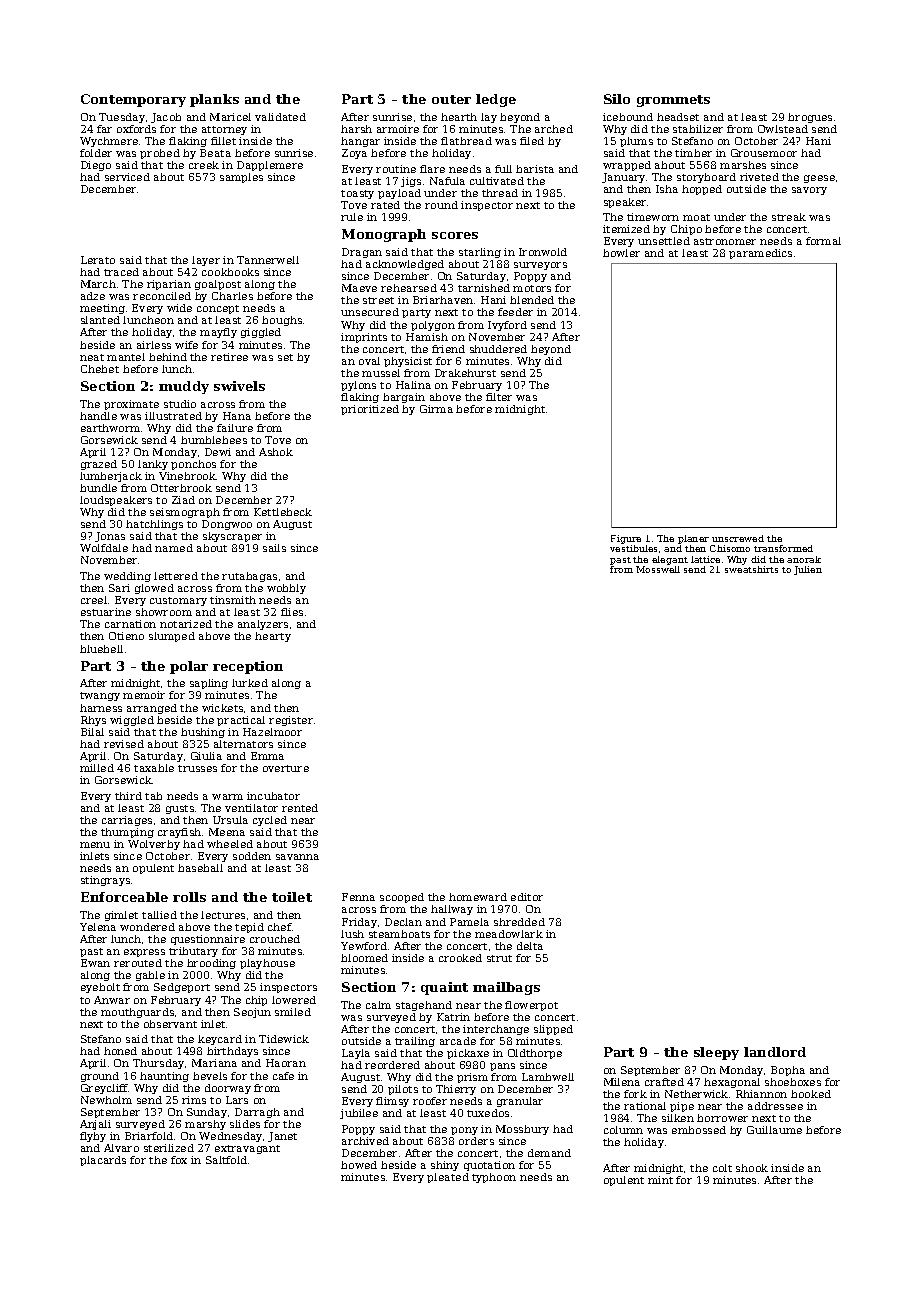  I want to click on placards, so click(103, 1161).
